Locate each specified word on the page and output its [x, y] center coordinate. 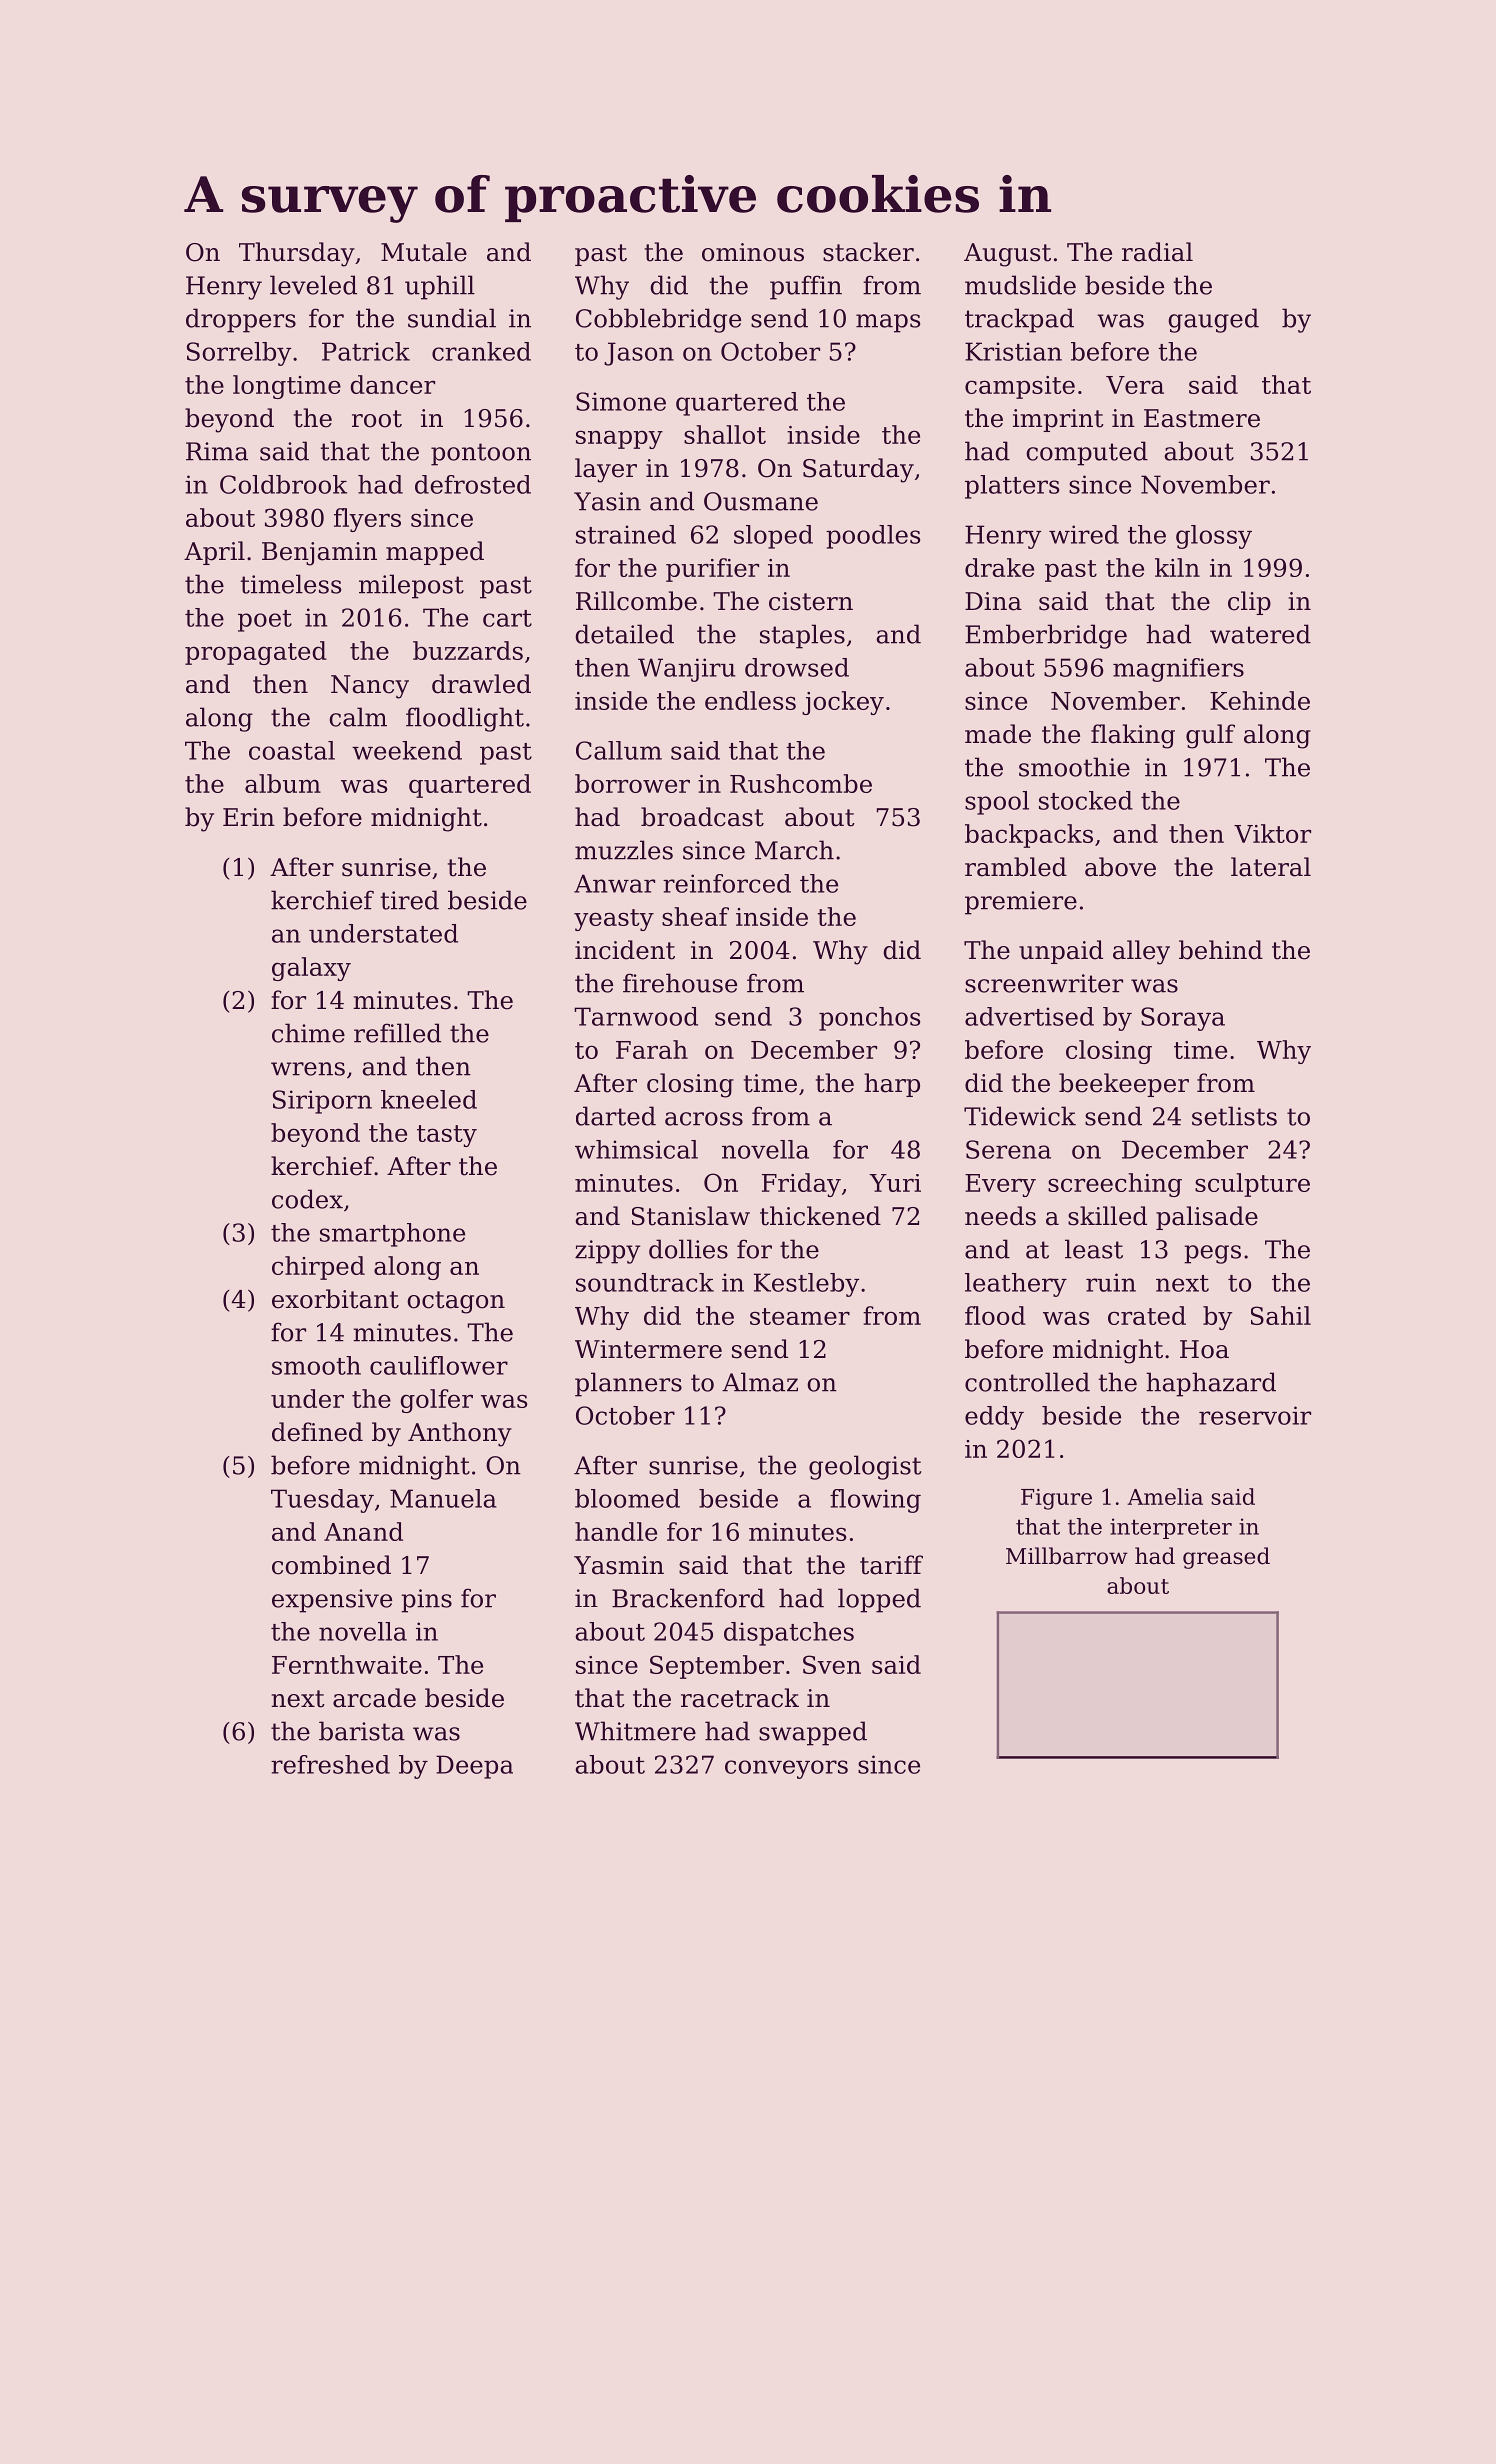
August [1007, 255]
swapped [813, 1733]
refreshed [330, 1764]
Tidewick [1020, 1116]
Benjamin [319, 554]
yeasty [614, 920]
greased [1226, 1558]
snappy [619, 439]
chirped [318, 1268]
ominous [753, 252]
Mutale [424, 252]
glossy [1214, 537]
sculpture [1252, 1185]
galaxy [311, 969]
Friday [801, 1185]
